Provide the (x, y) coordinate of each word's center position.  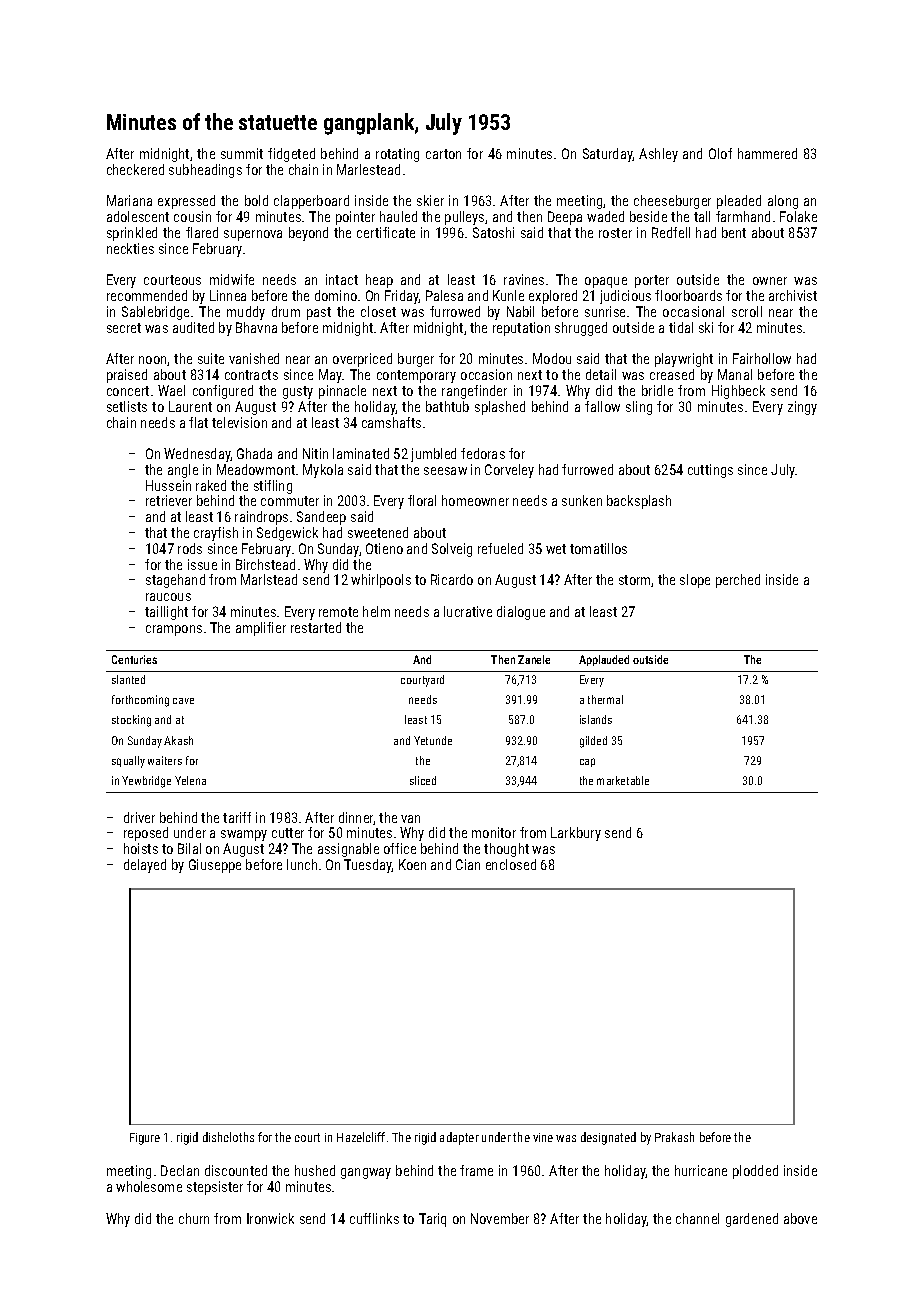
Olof (720, 153)
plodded (755, 1172)
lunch (302, 864)
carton (443, 154)
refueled (500, 548)
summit (242, 153)
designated (608, 1138)
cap (587, 762)
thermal (605, 699)
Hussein (168, 485)
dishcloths (228, 1137)
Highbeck (738, 392)
